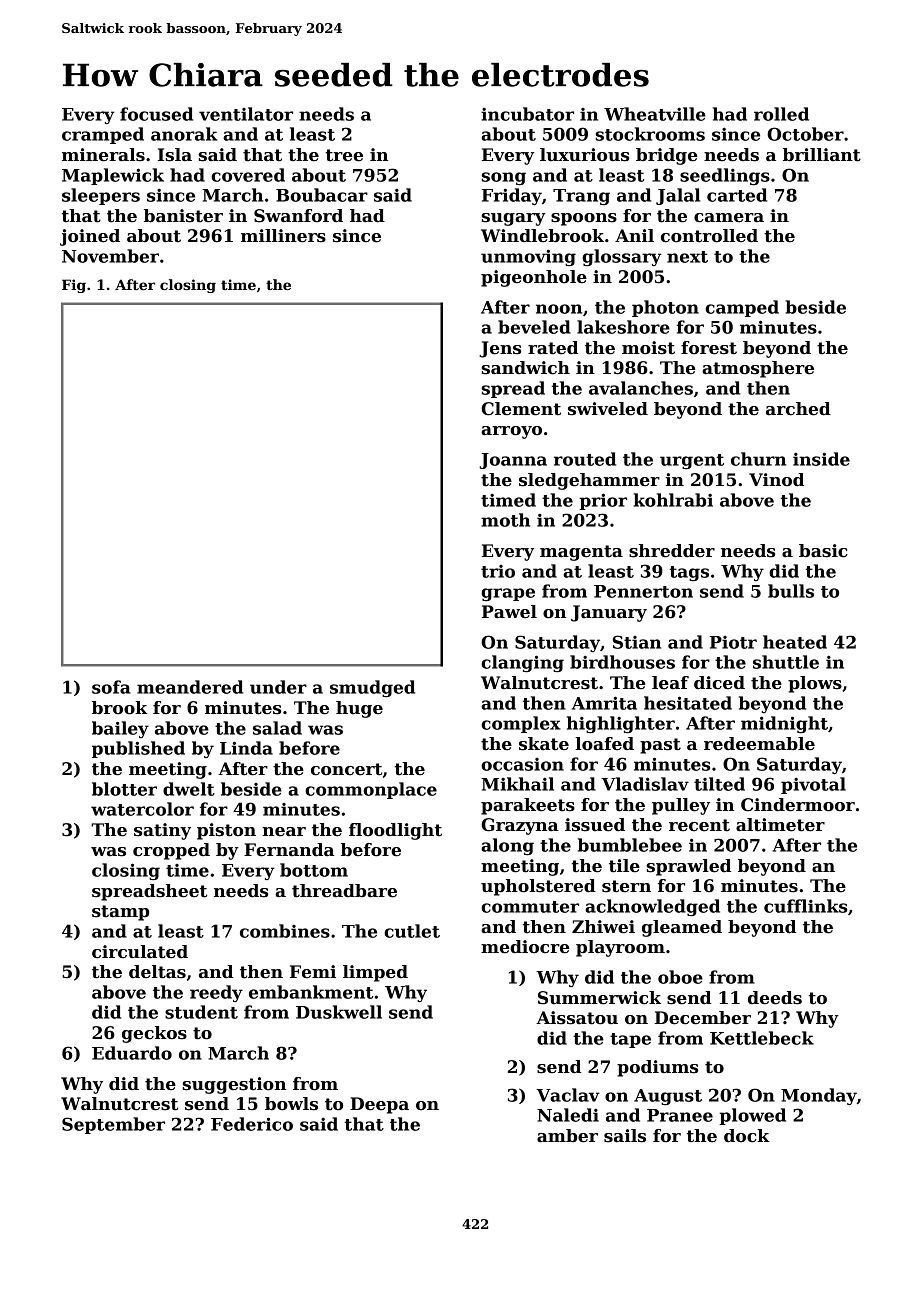  I want to click on incubator, so click(527, 114).
